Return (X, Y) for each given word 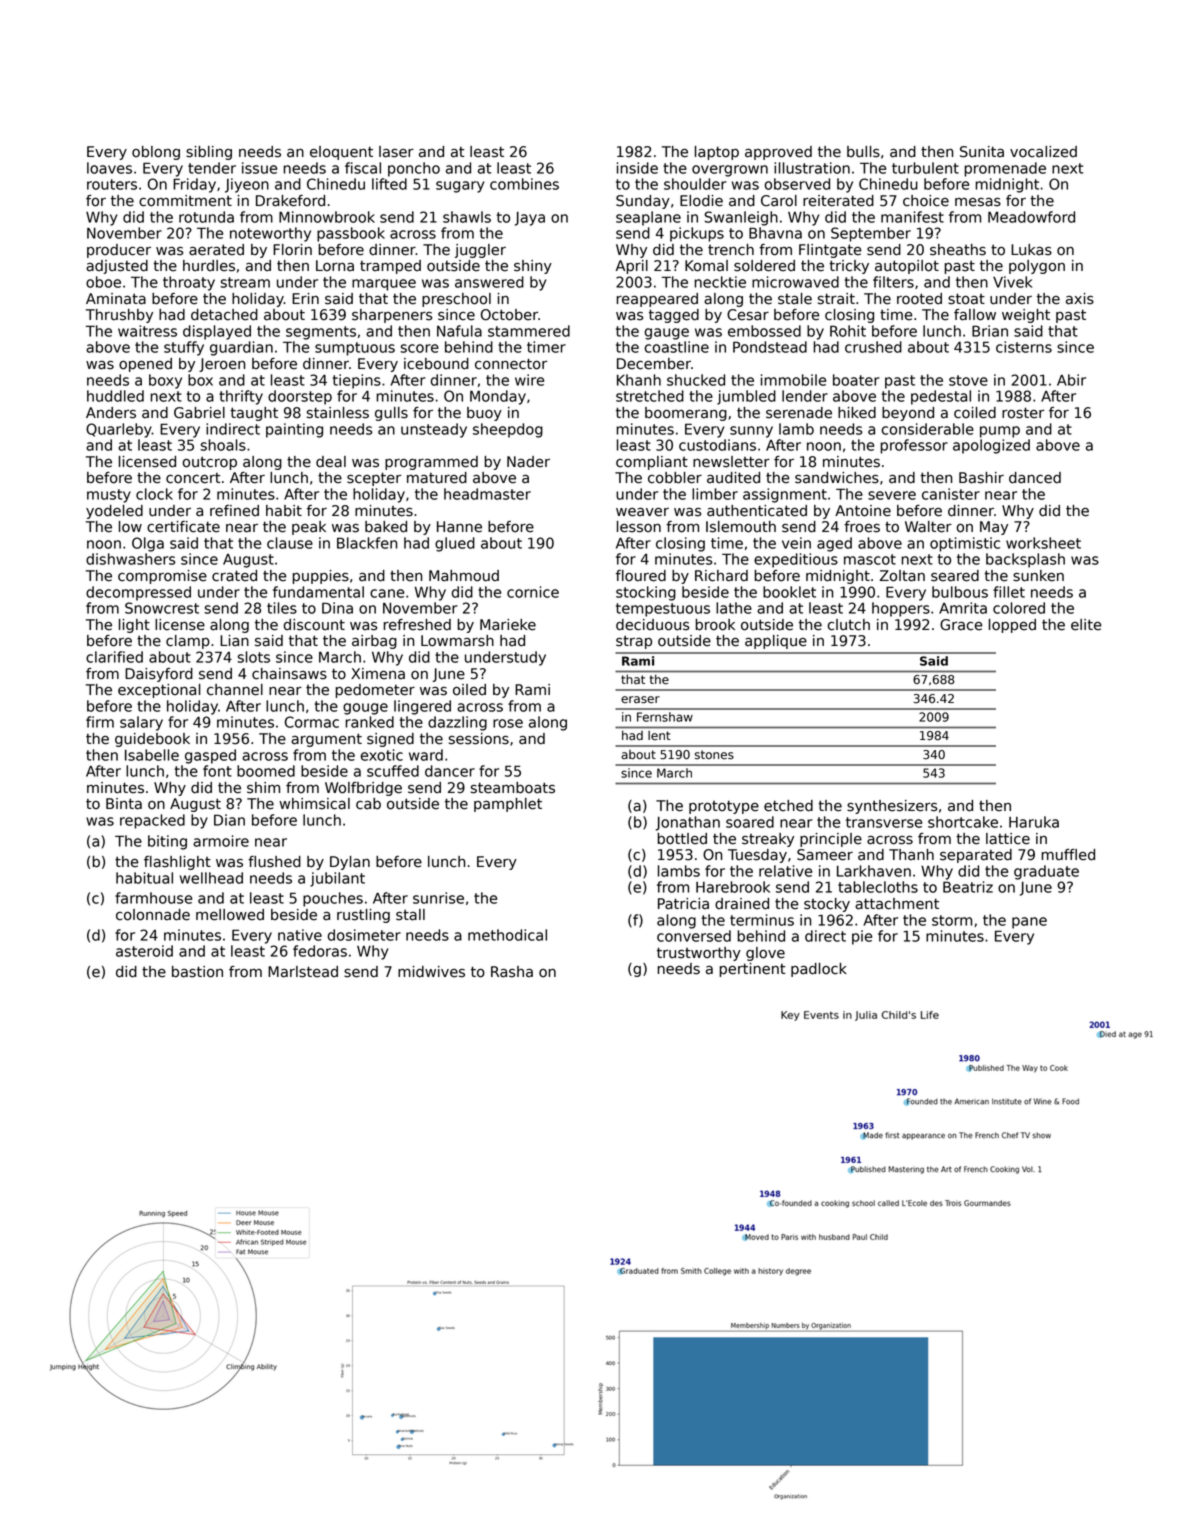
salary (141, 723)
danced (1035, 478)
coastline (677, 347)
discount (314, 625)
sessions (479, 739)
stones (714, 755)
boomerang (686, 414)
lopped (1012, 626)
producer (119, 251)
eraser (640, 700)
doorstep (300, 397)
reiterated (838, 201)
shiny (533, 267)
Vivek (1012, 282)
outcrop (210, 463)
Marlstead (303, 972)
